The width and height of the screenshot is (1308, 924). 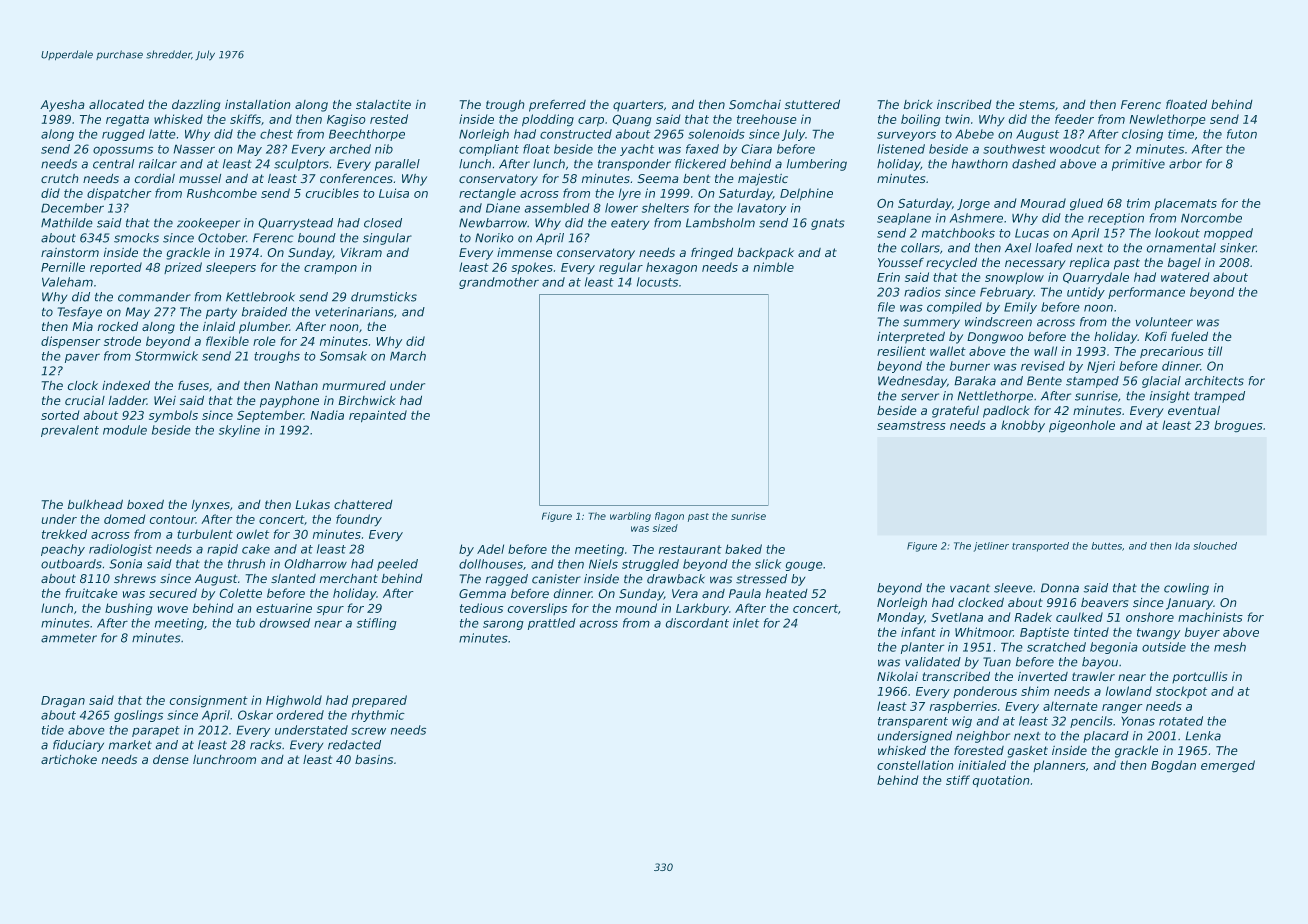 I want to click on October, so click(x=222, y=238).
